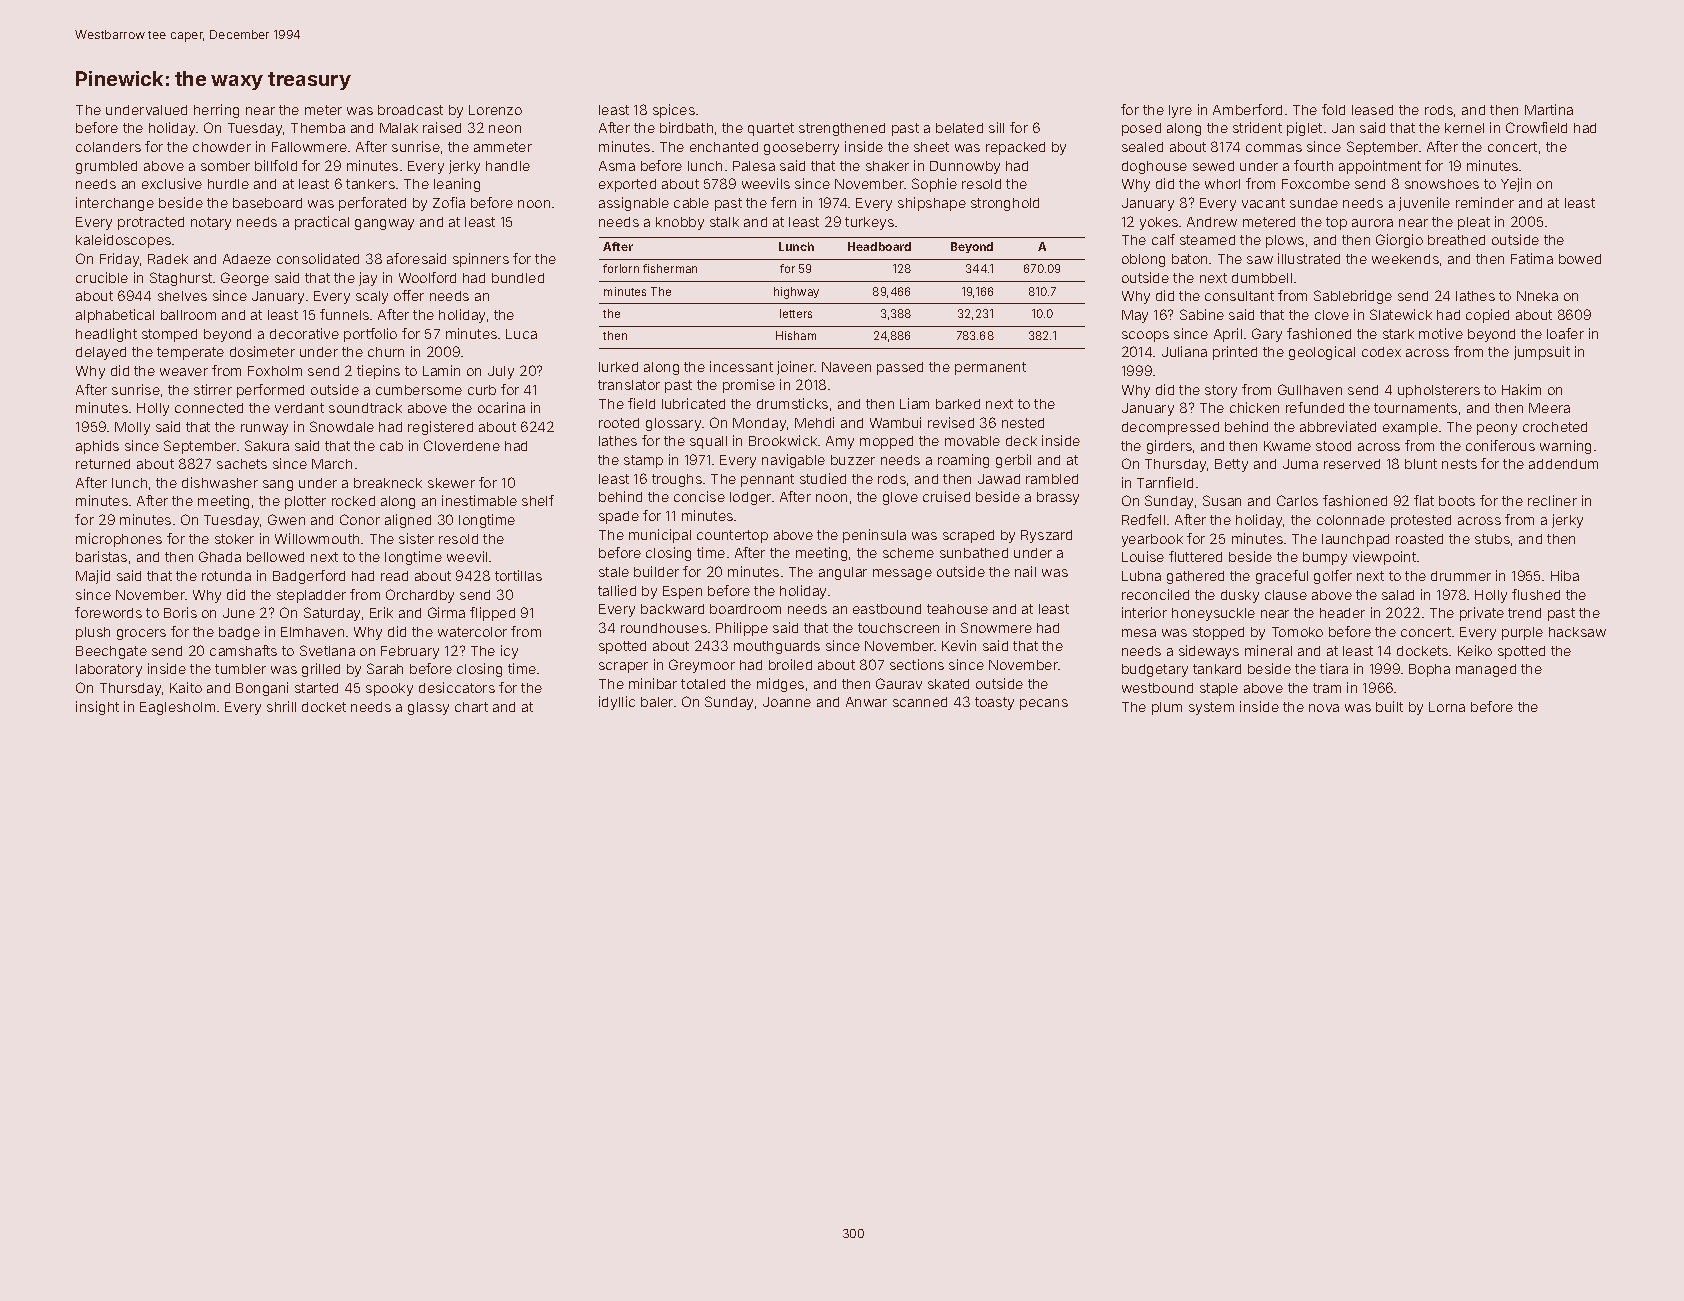 The width and height of the screenshot is (1684, 1301). What do you see at coordinates (1424, 500) in the screenshot?
I see `flat` at bounding box center [1424, 500].
